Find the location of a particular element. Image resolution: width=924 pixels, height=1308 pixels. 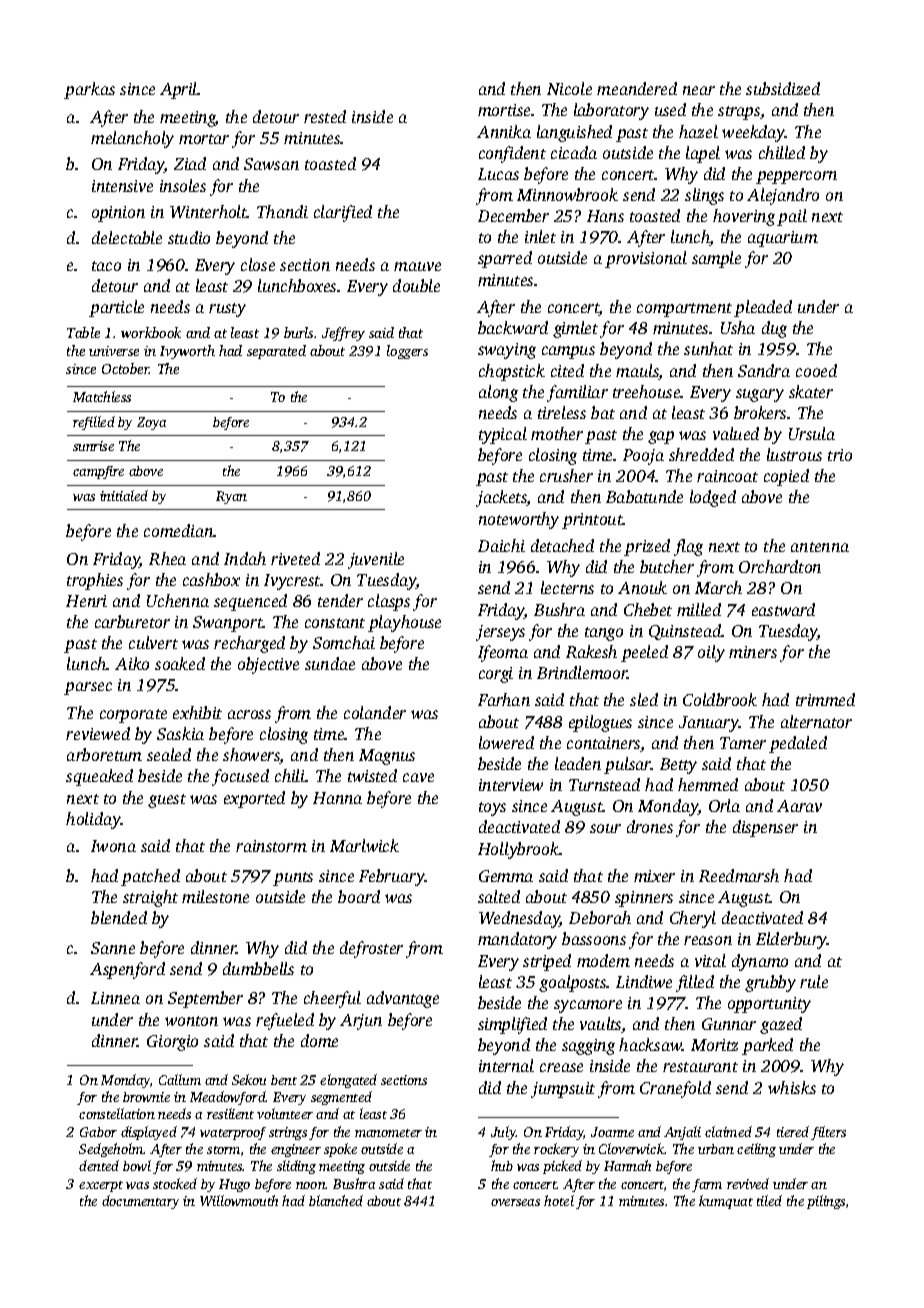

studio is located at coordinates (189, 237).
